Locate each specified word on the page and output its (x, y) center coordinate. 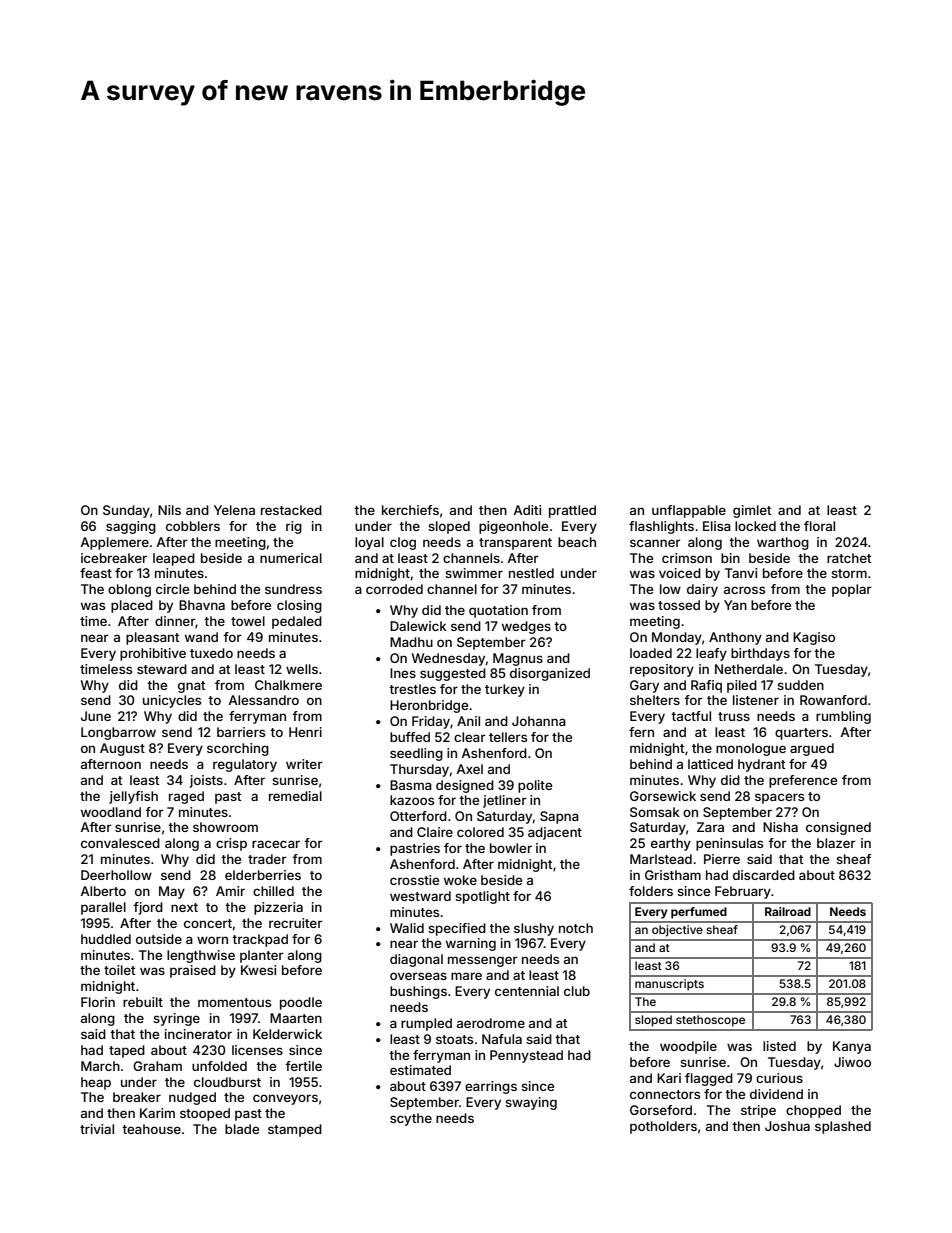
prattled (572, 511)
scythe (411, 1119)
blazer (836, 843)
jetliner (505, 801)
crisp (231, 844)
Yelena (234, 510)
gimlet (752, 511)
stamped (295, 1130)
